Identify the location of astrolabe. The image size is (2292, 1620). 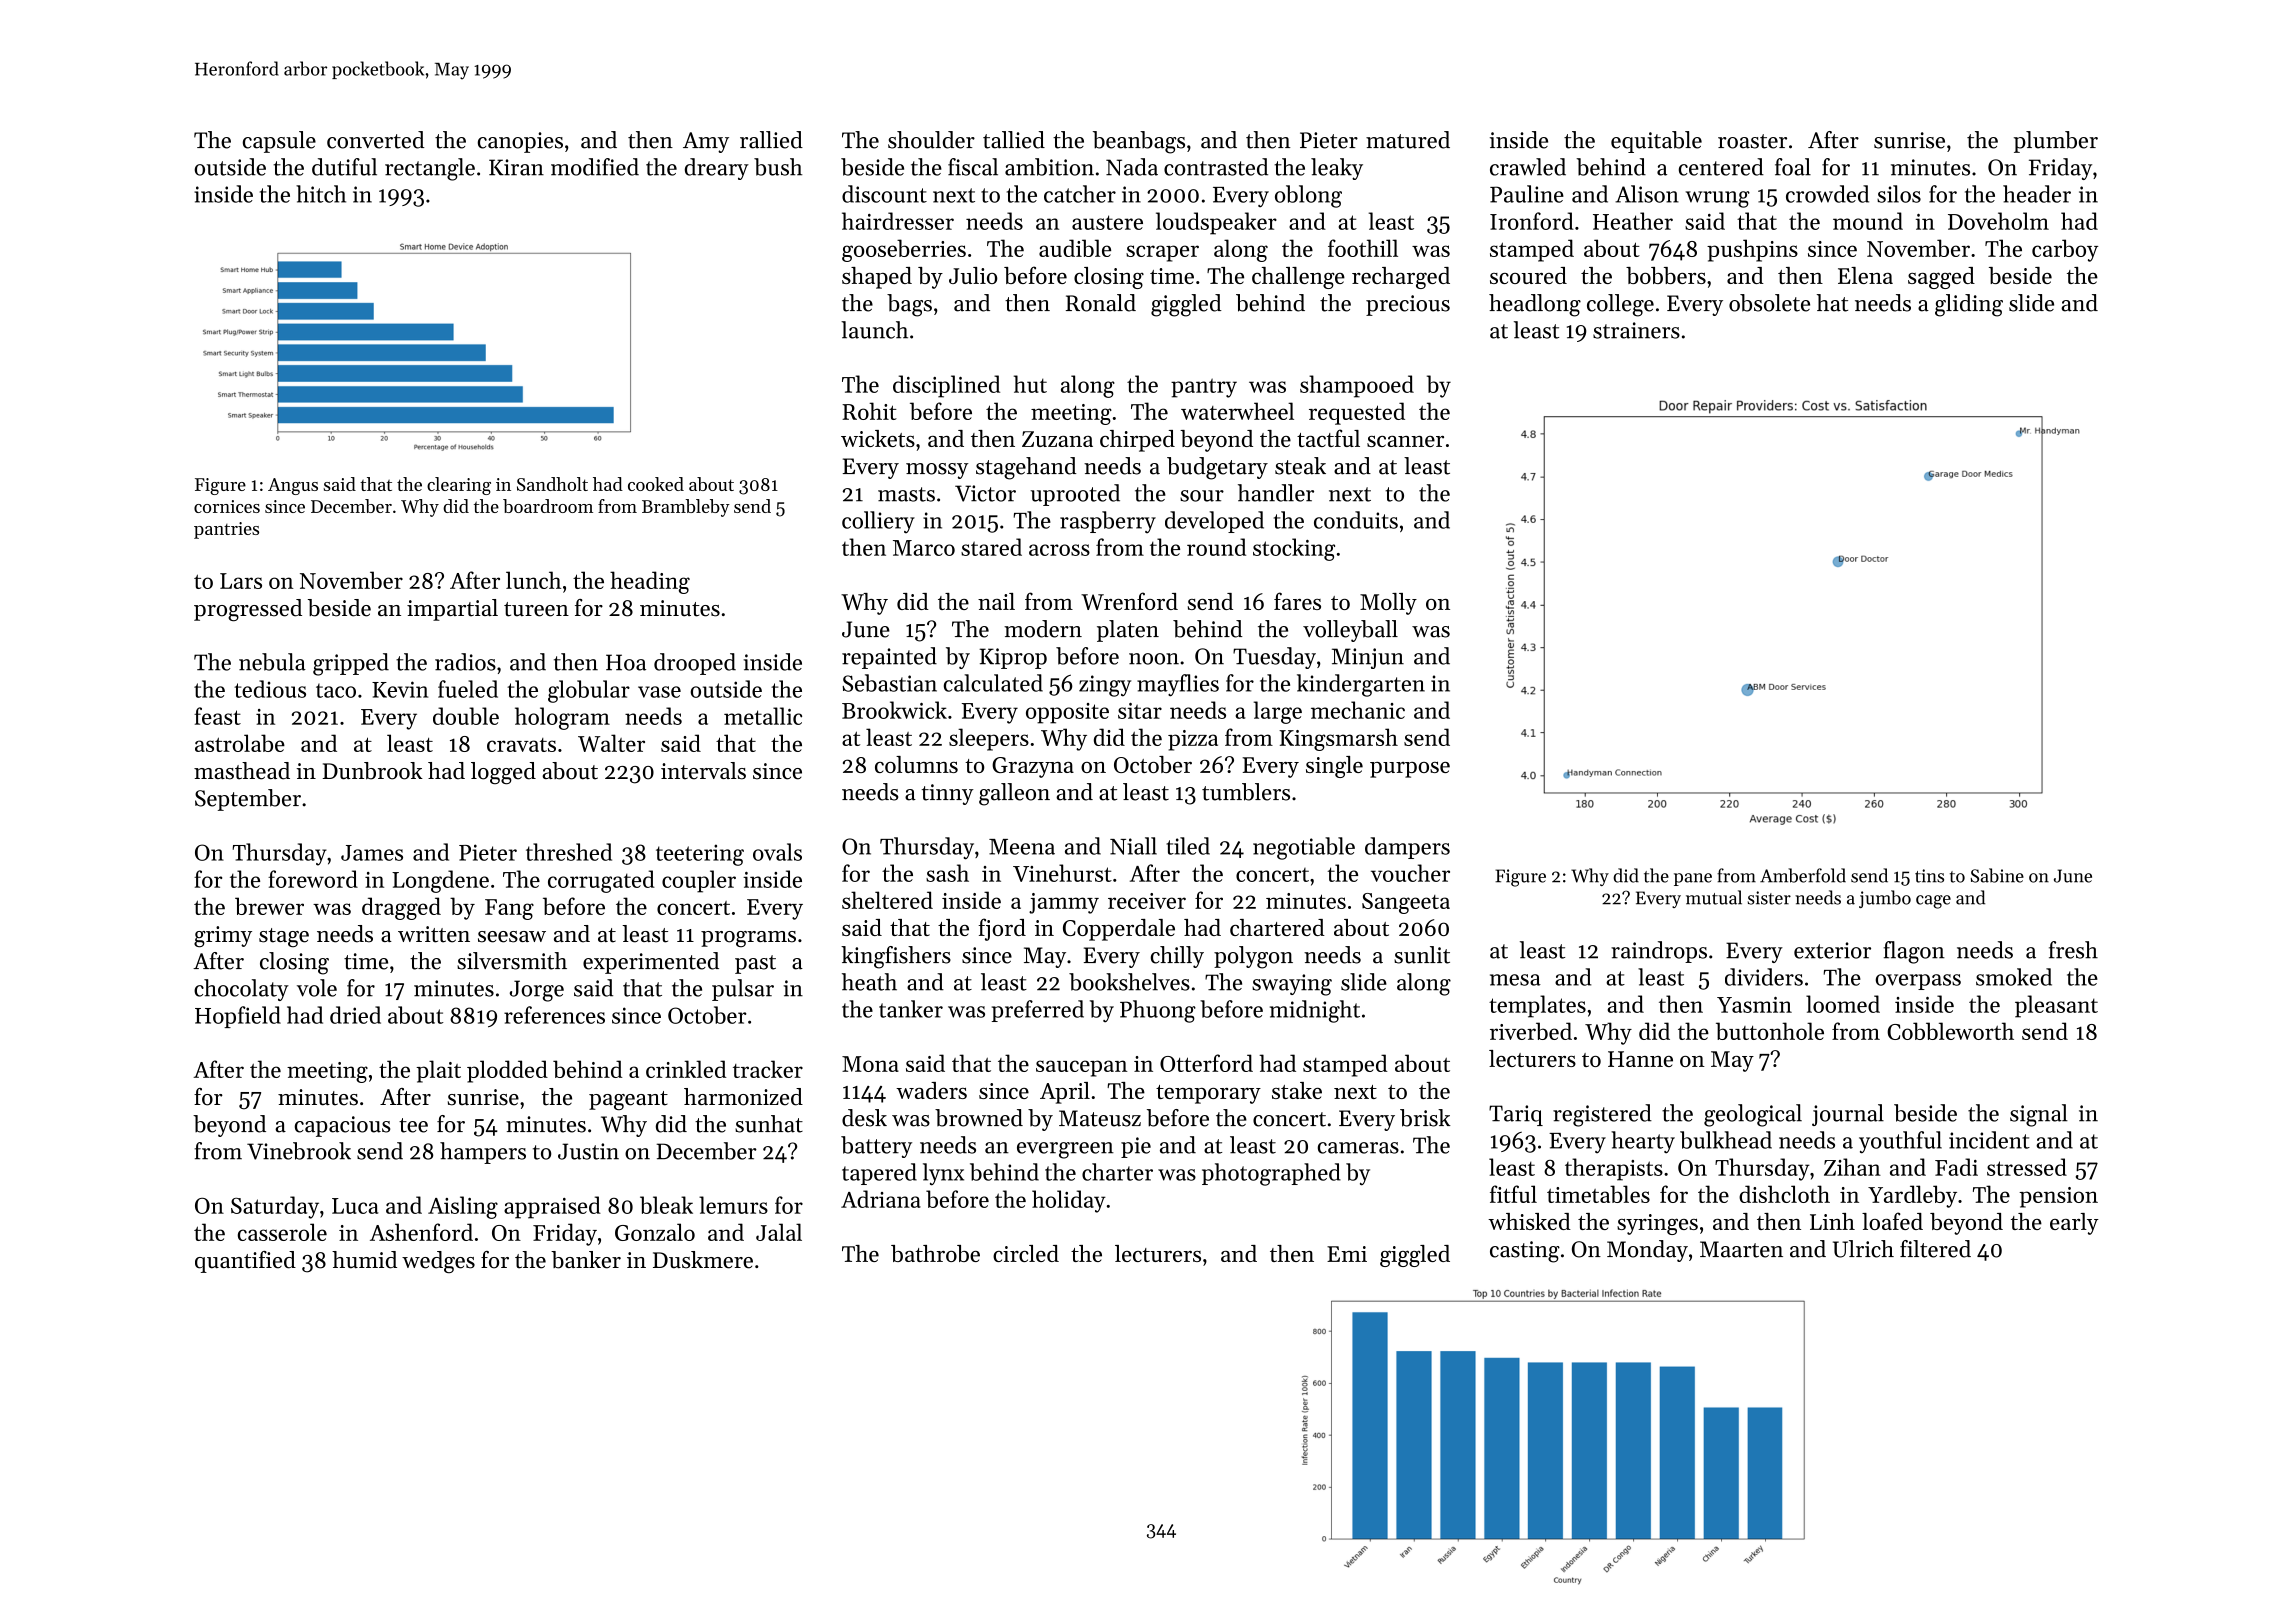
(240, 743).
